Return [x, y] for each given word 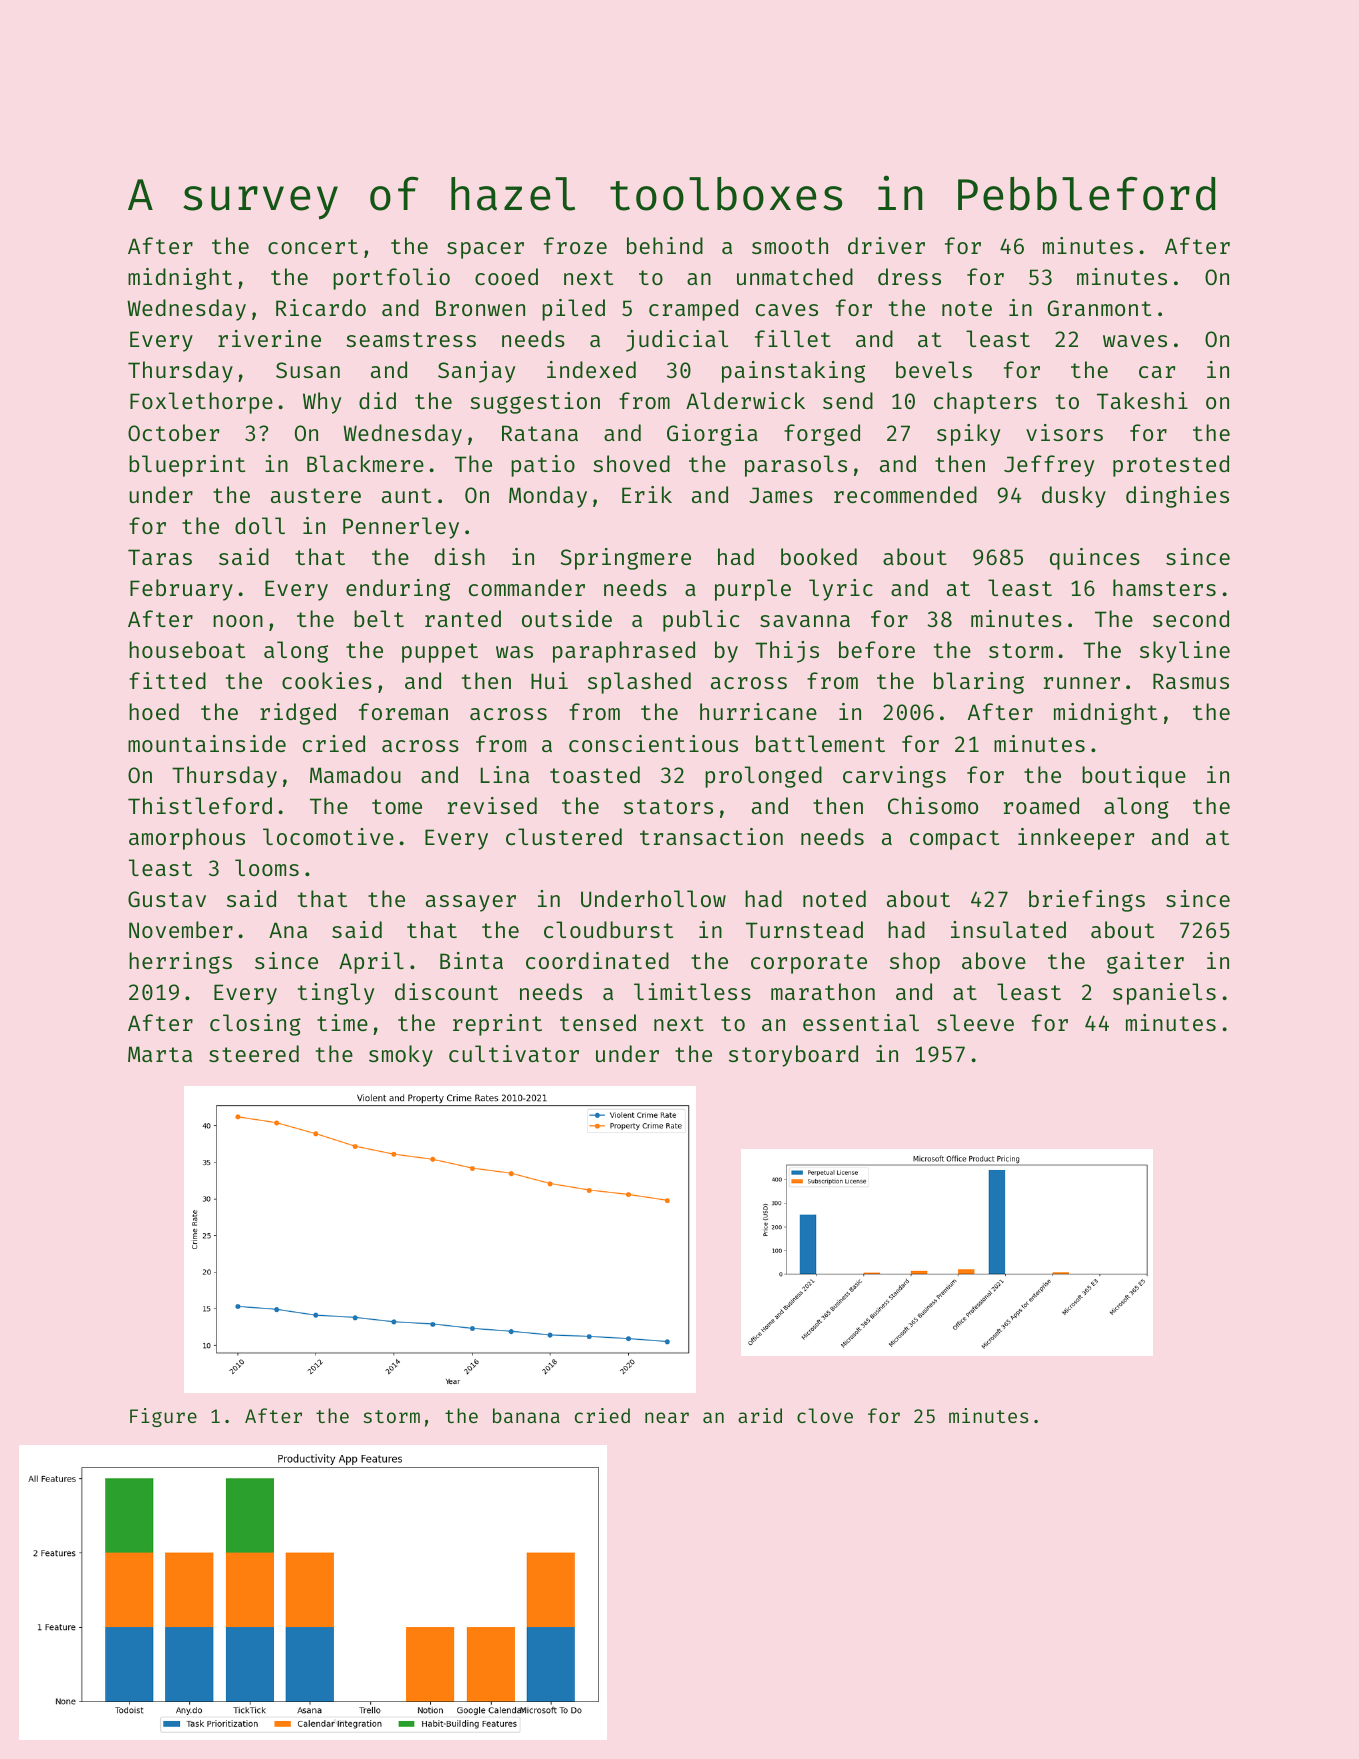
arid [760, 1415]
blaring [979, 683]
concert [313, 246]
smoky [401, 1056]
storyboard [793, 1056]
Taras [160, 557]
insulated [1008, 929]
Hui [549, 680]
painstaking [793, 372]
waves [1135, 341]
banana [526, 1415]
